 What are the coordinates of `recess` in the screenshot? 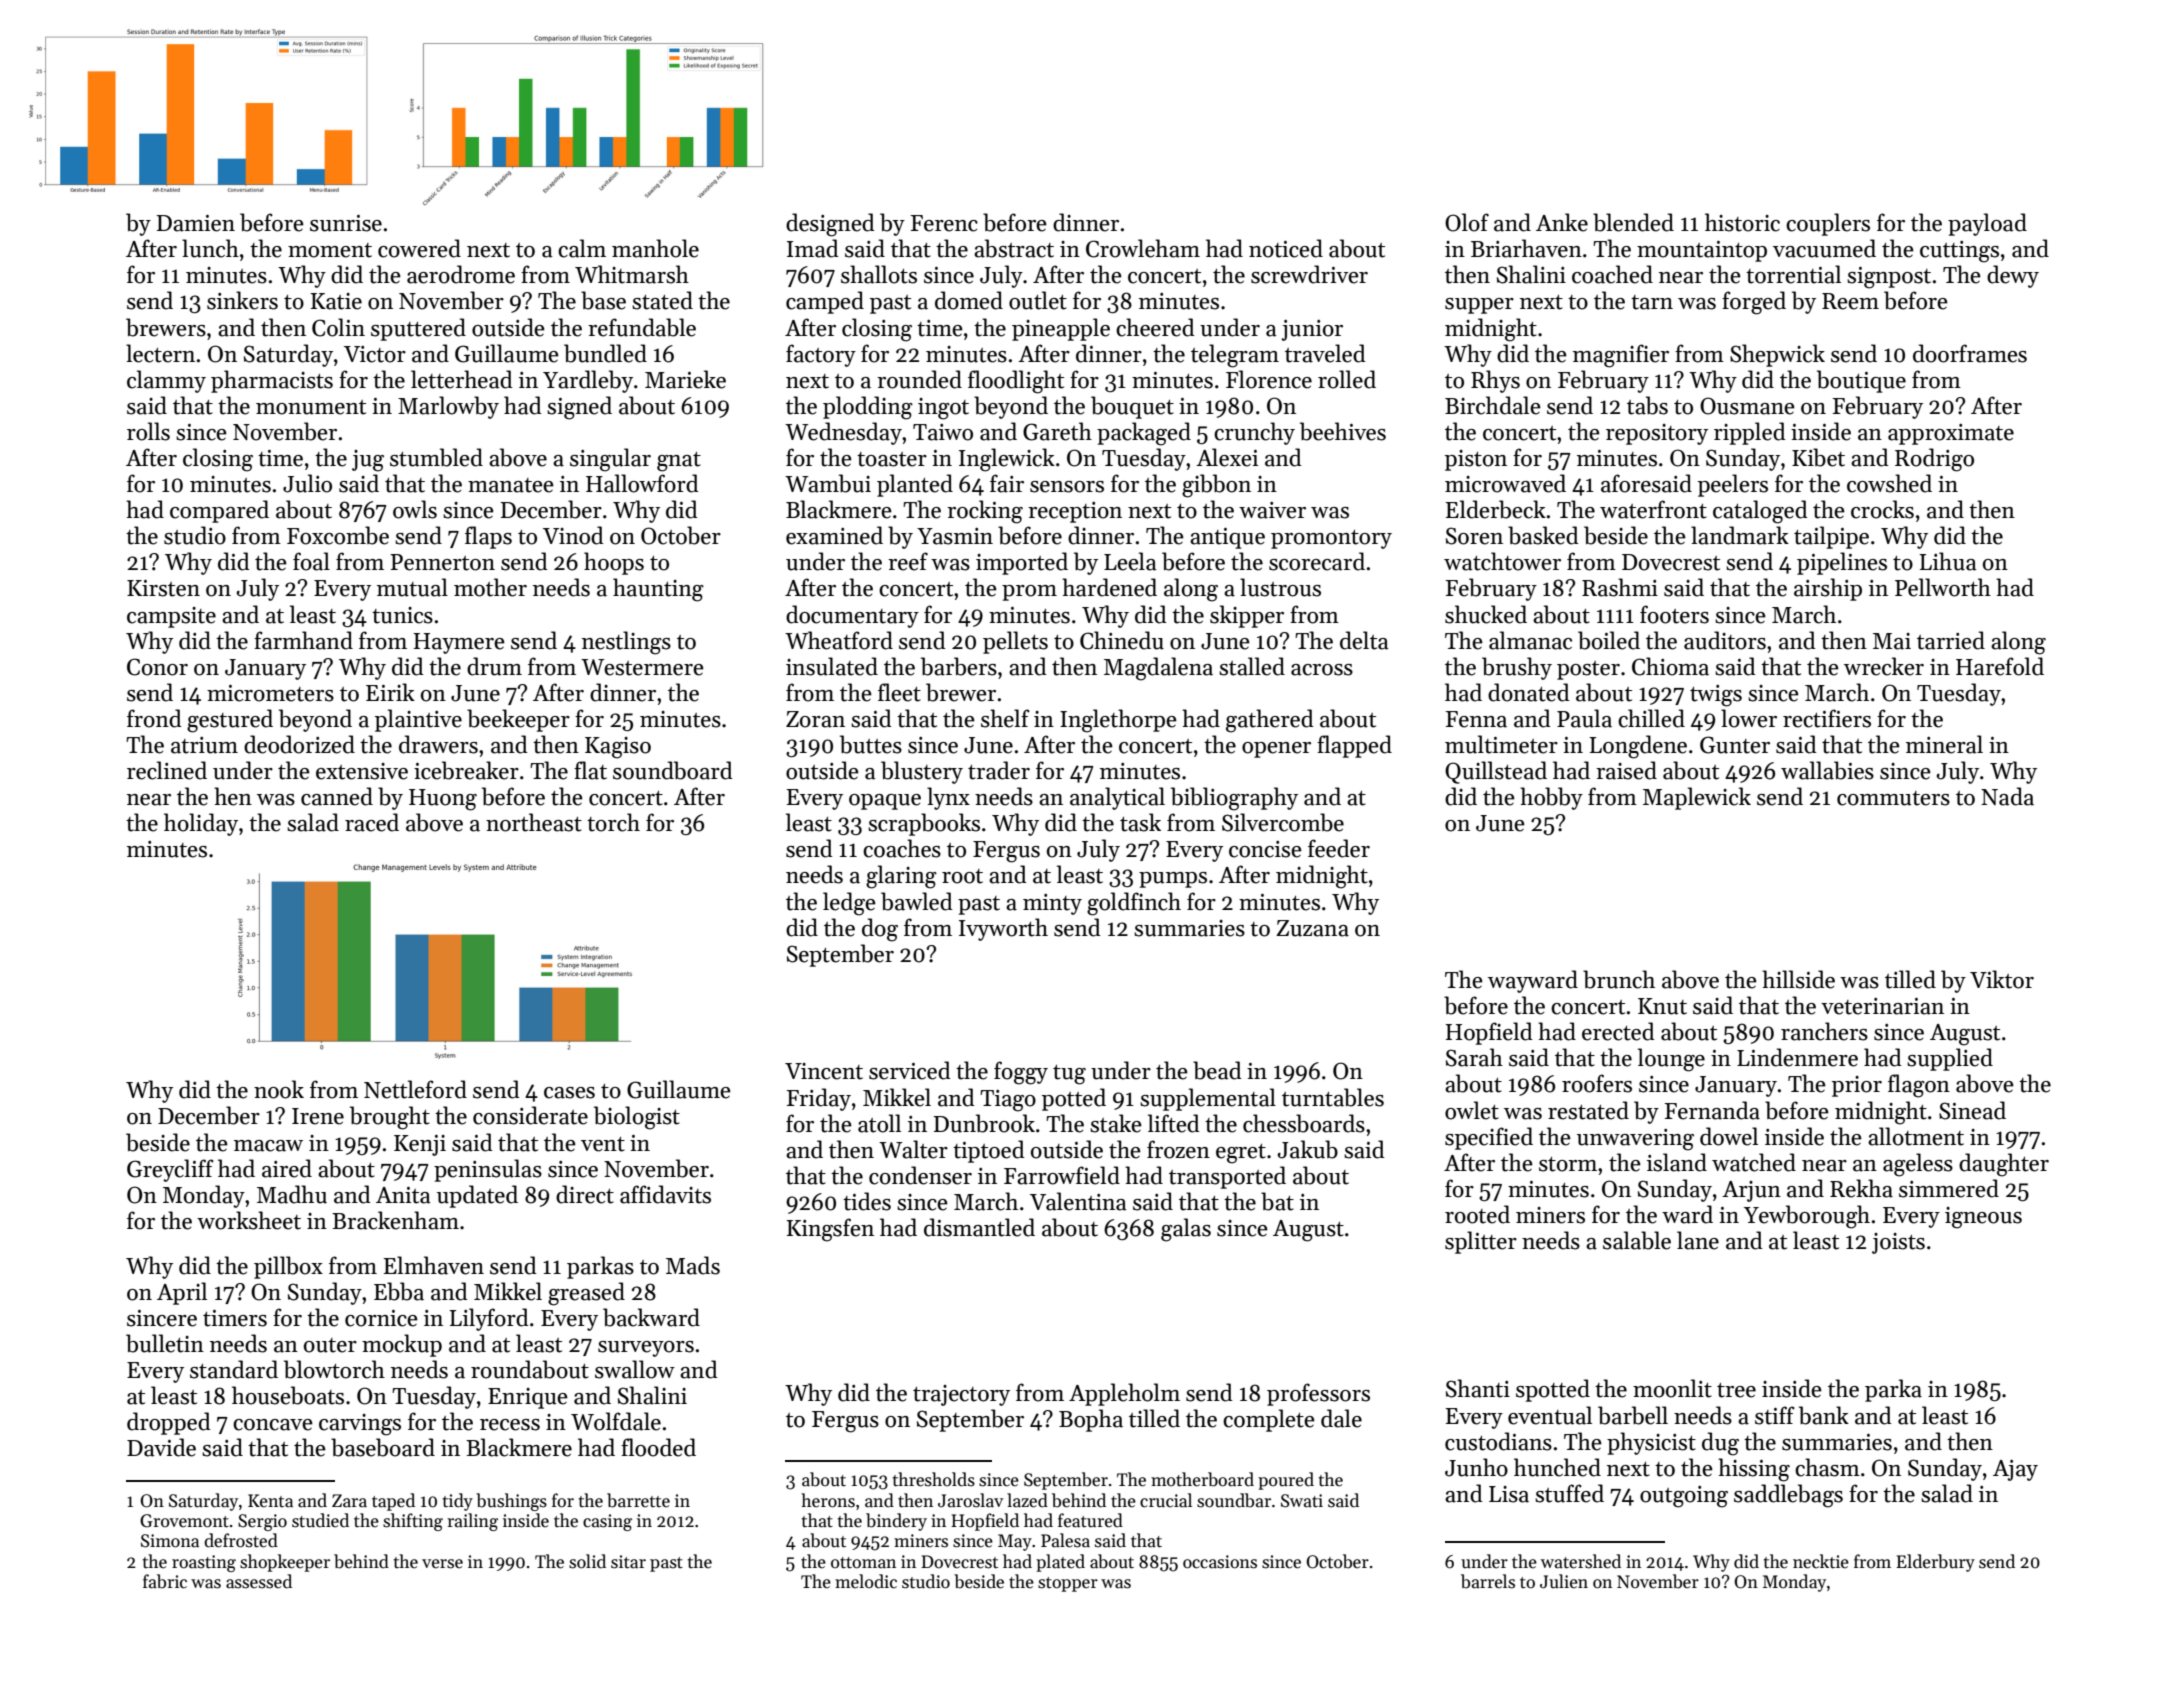 It's located at (510, 1425).
